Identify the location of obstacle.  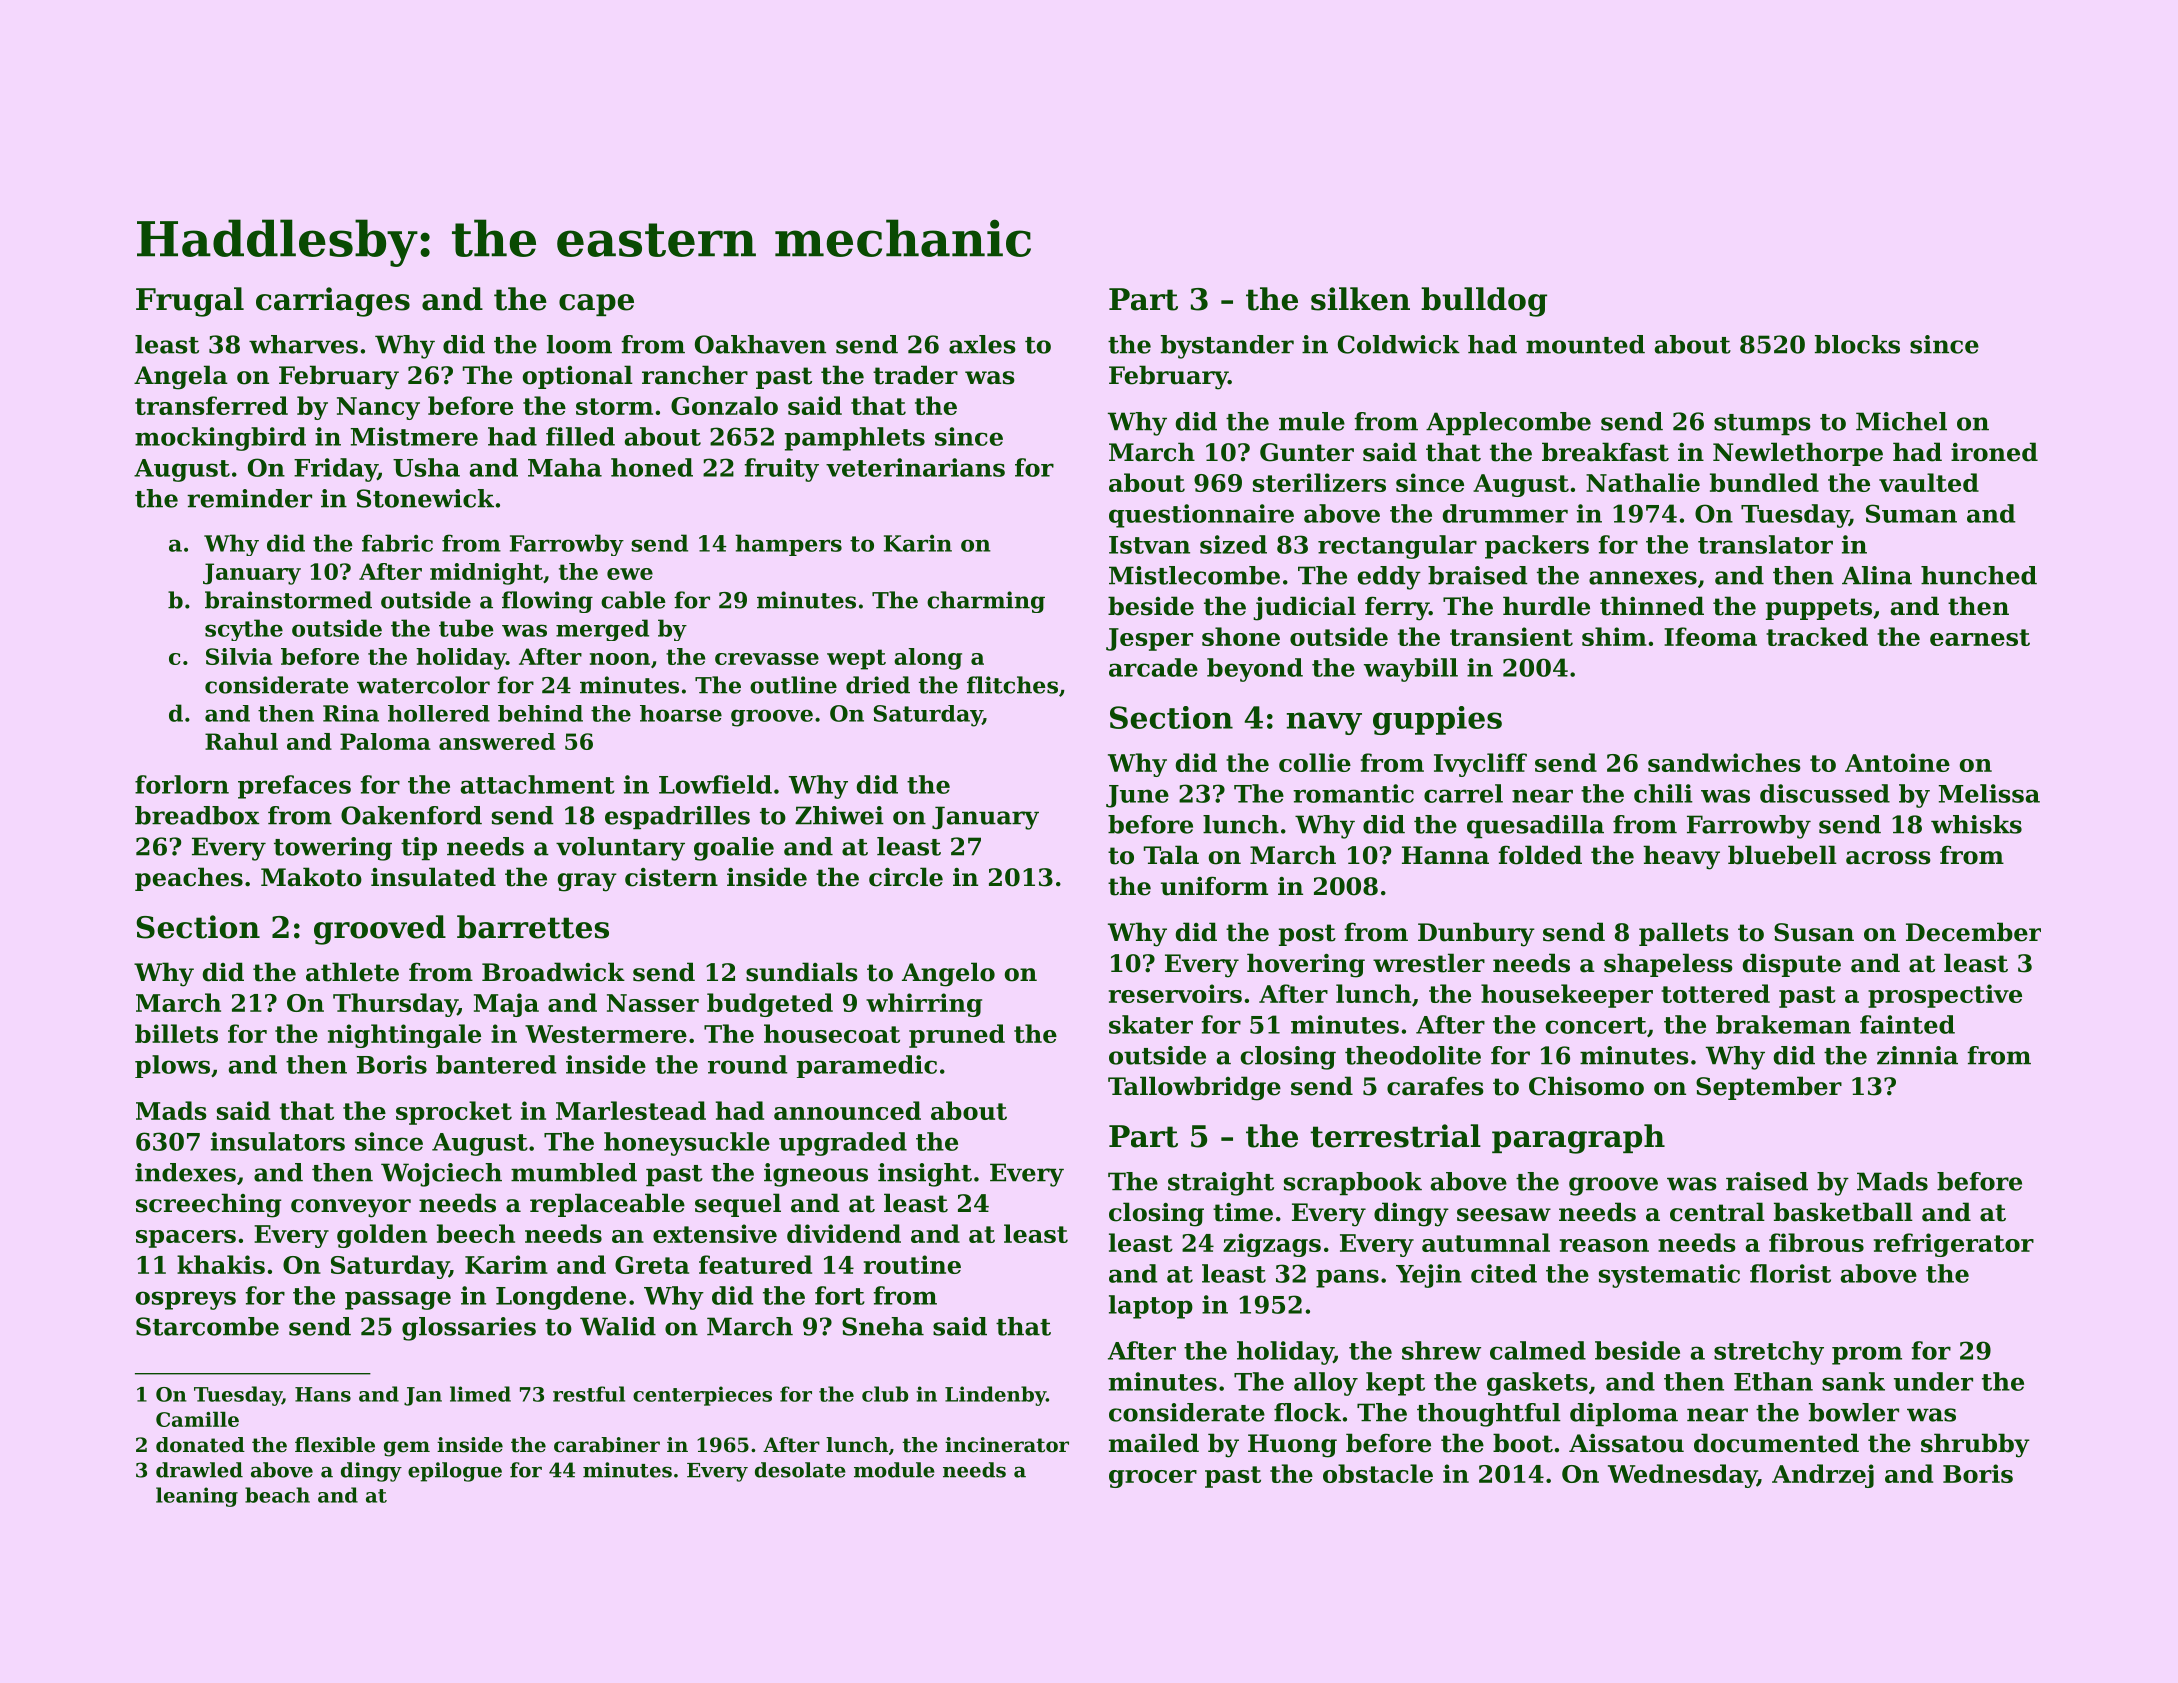
(1378, 1473).
